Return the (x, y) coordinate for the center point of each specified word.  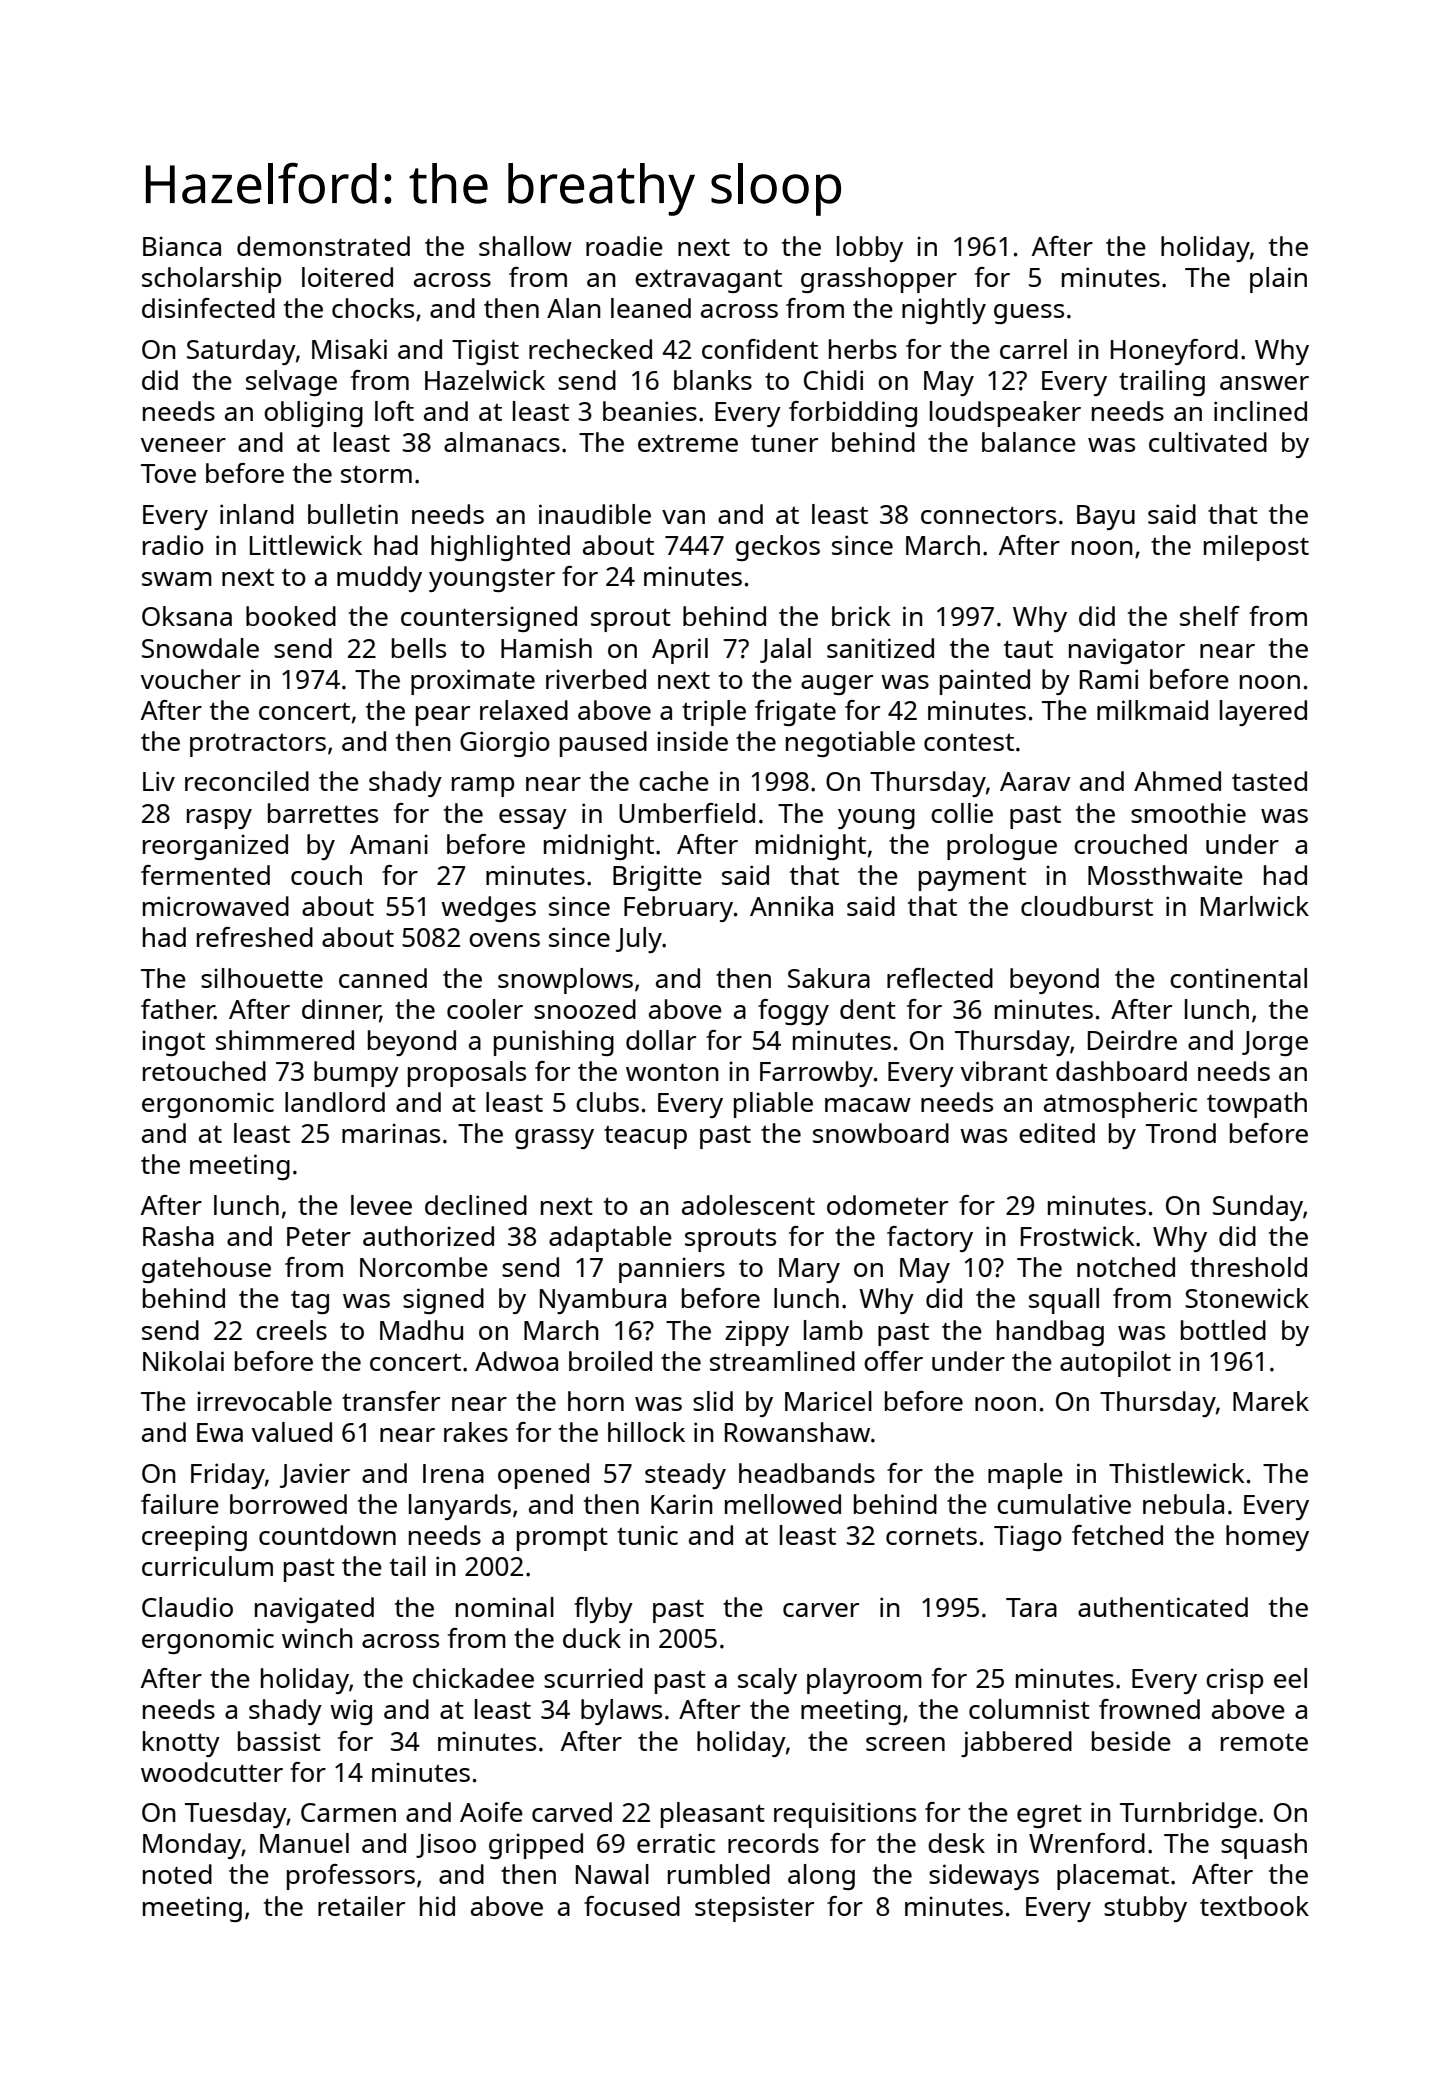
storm (376, 474)
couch (326, 875)
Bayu (1106, 517)
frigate (795, 713)
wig (351, 1712)
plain (1278, 280)
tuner (784, 443)
